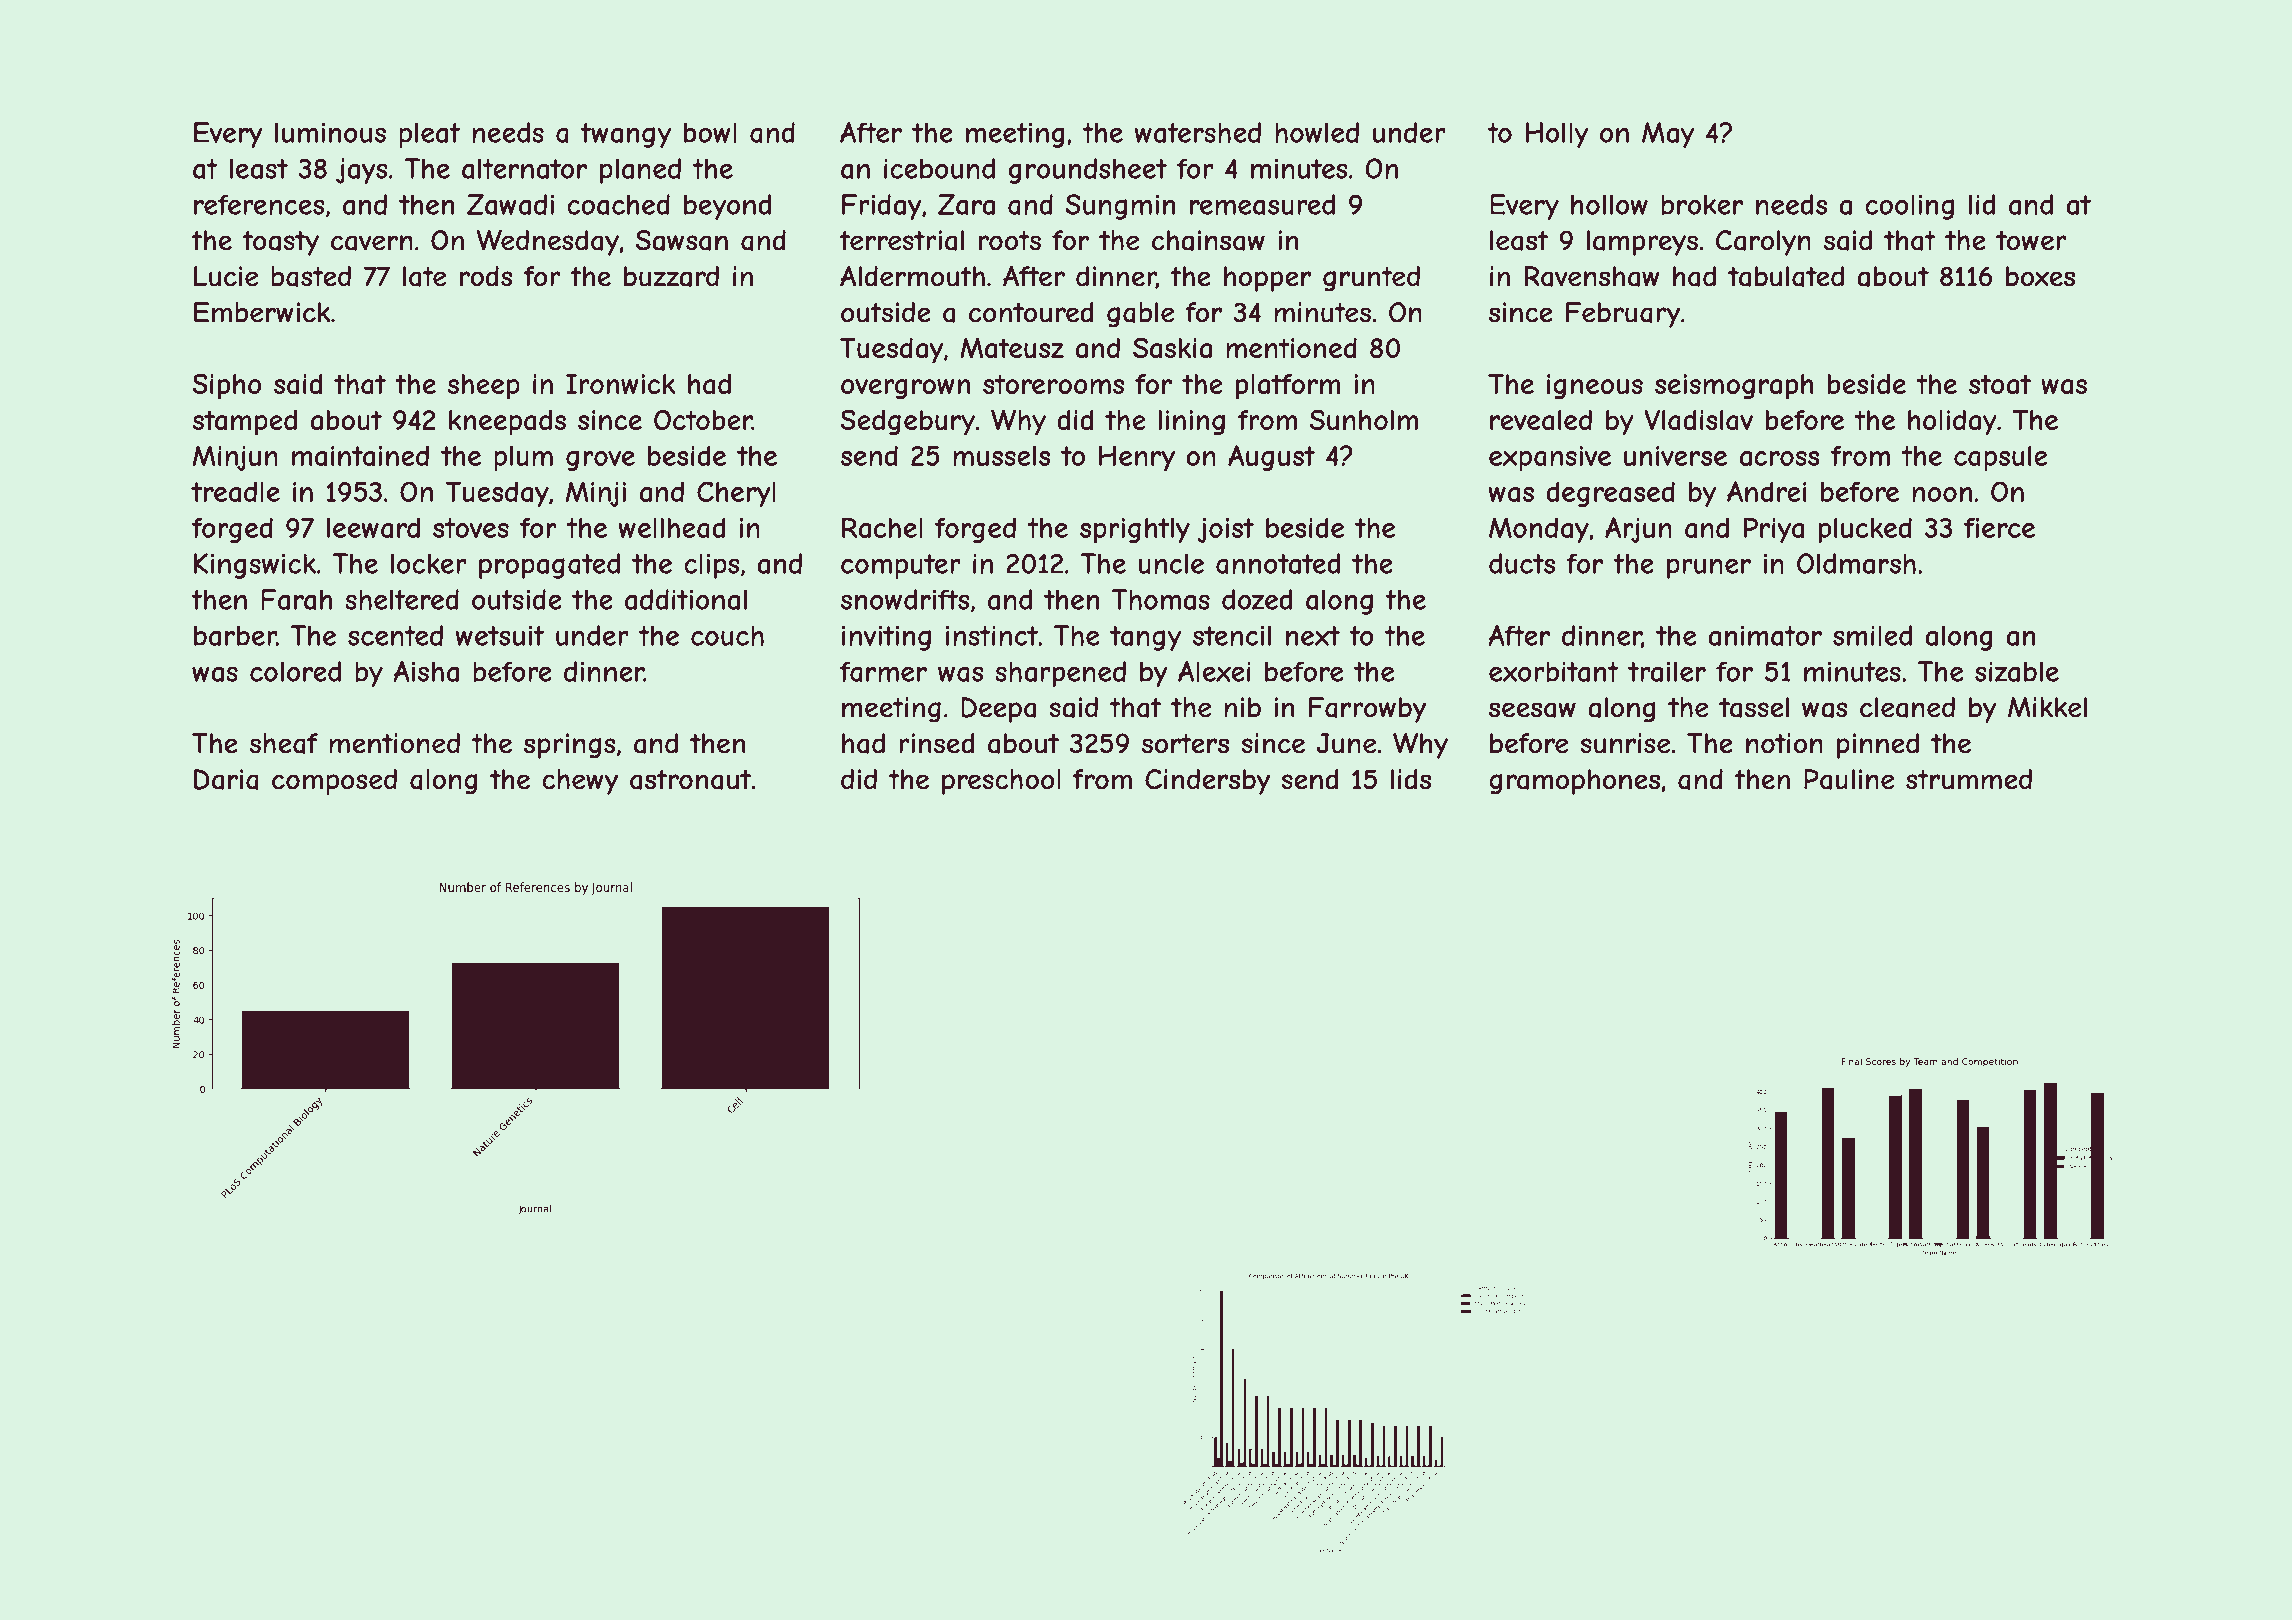 The image size is (2292, 1620). Describe the element at coordinates (1550, 458) in the image. I see `expansive` at that location.
